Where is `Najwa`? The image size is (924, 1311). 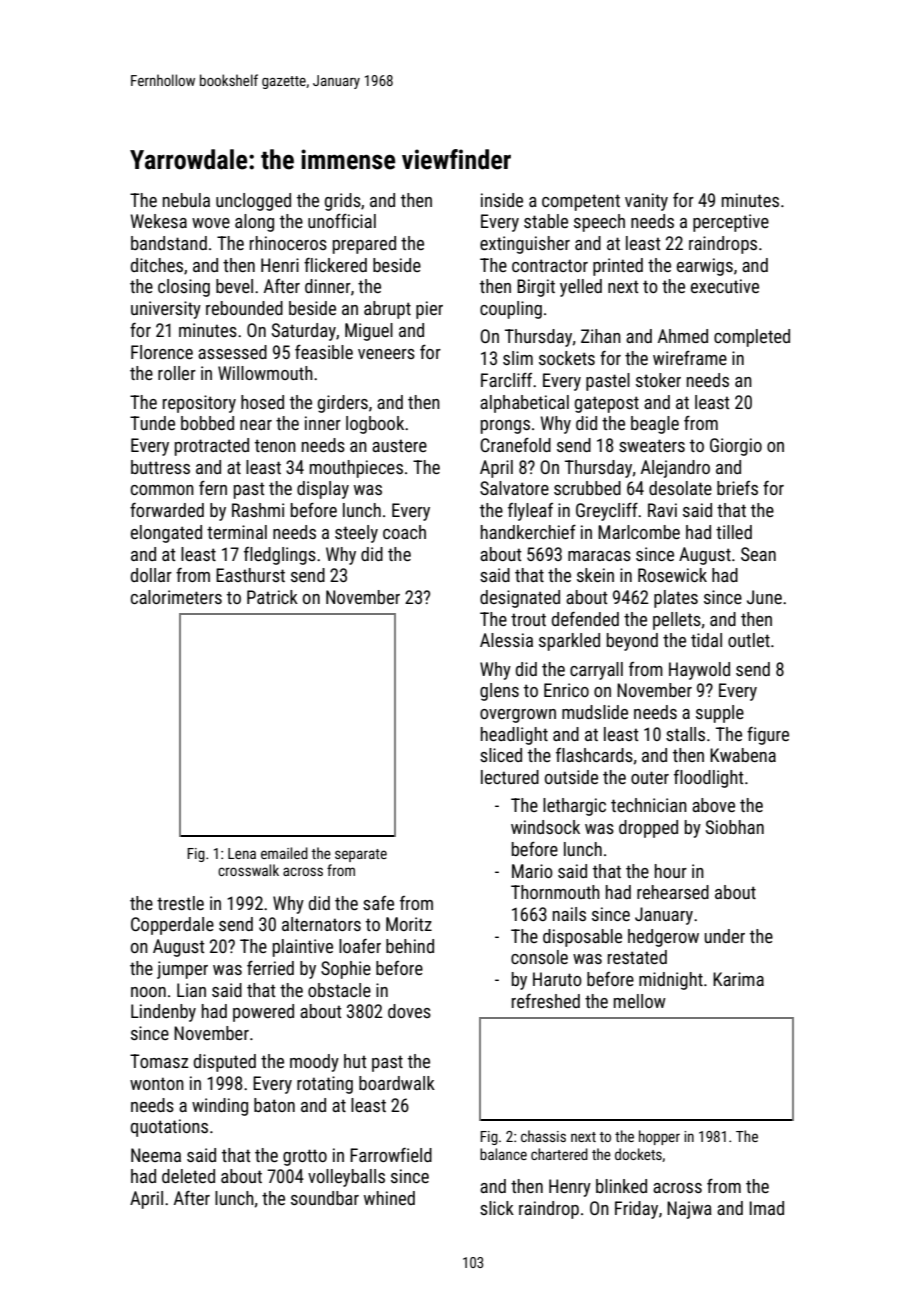 Najwa is located at coordinates (689, 1210).
